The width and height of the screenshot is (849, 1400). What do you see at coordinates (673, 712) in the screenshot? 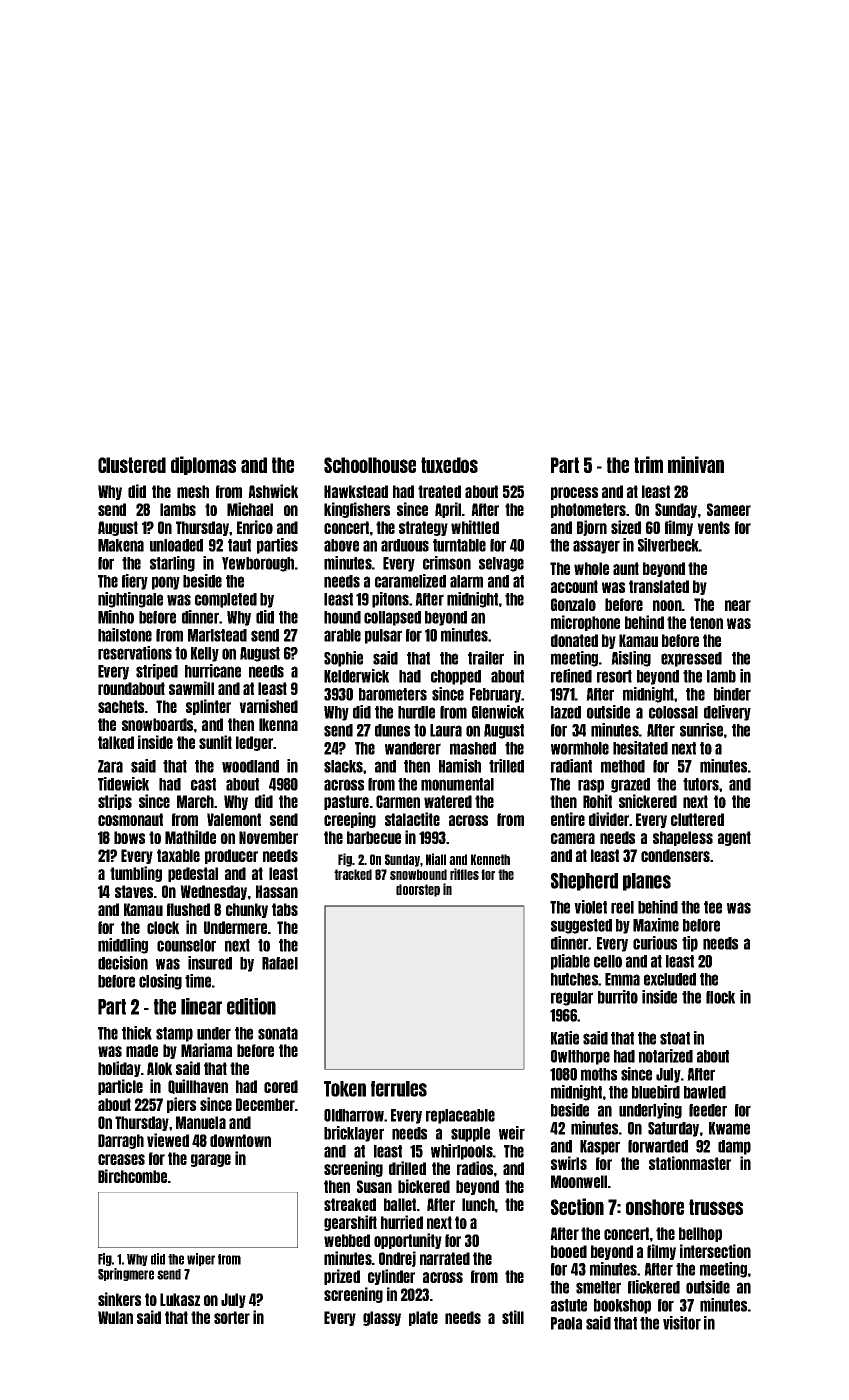
I see `colossal` at bounding box center [673, 712].
